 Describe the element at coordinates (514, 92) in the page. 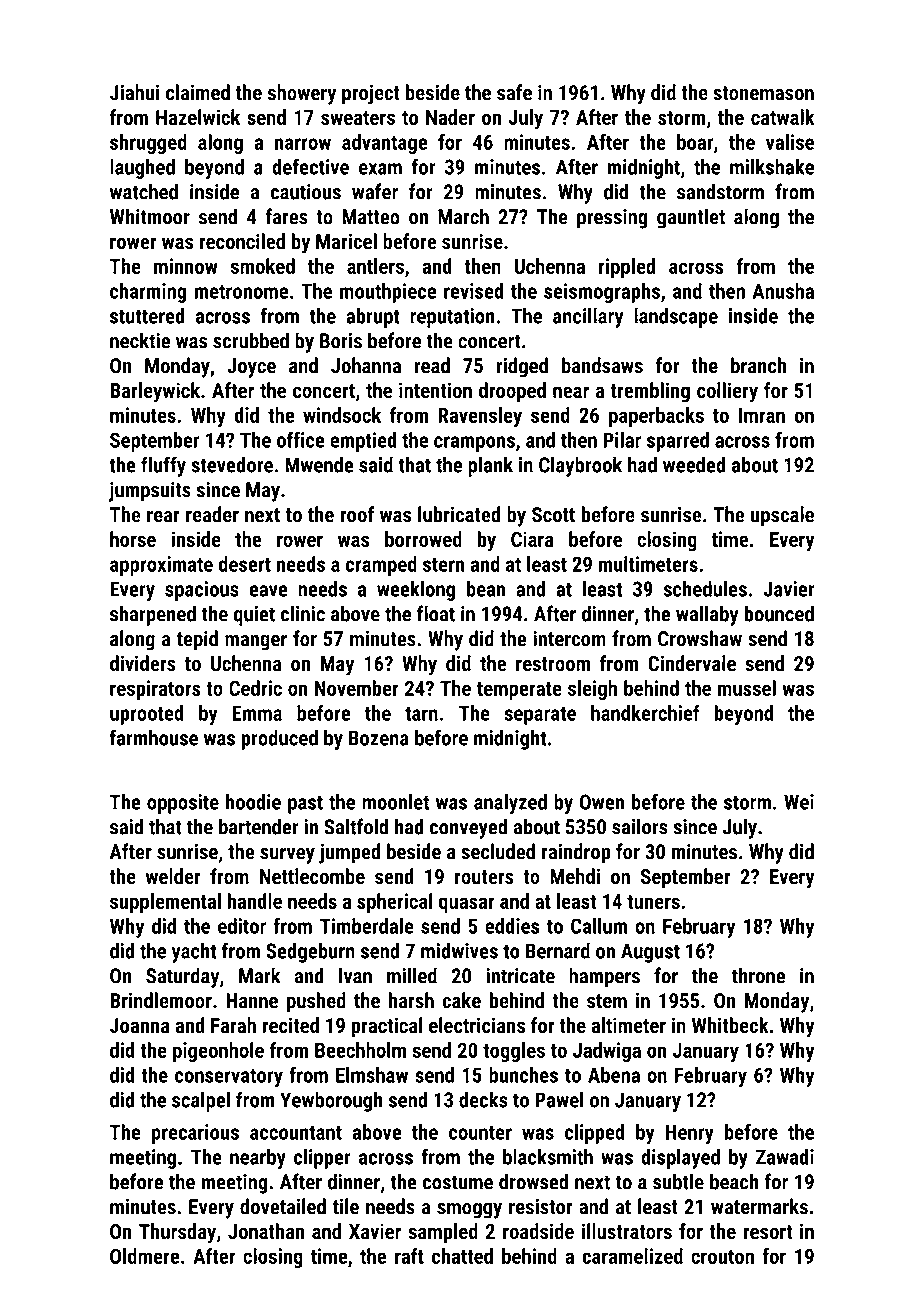

I see `safe` at that location.
